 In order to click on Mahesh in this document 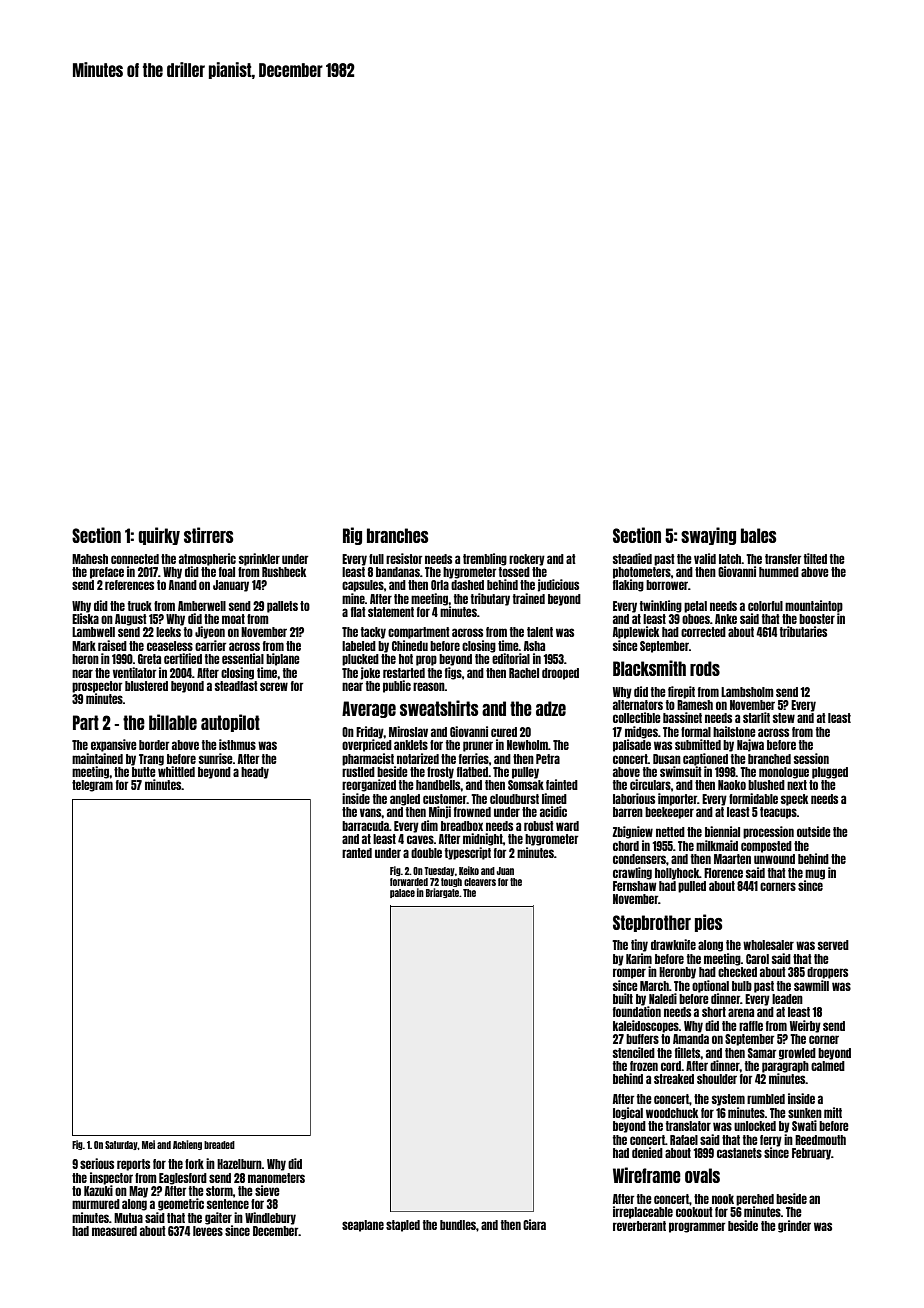, I will do `click(90, 559)`.
